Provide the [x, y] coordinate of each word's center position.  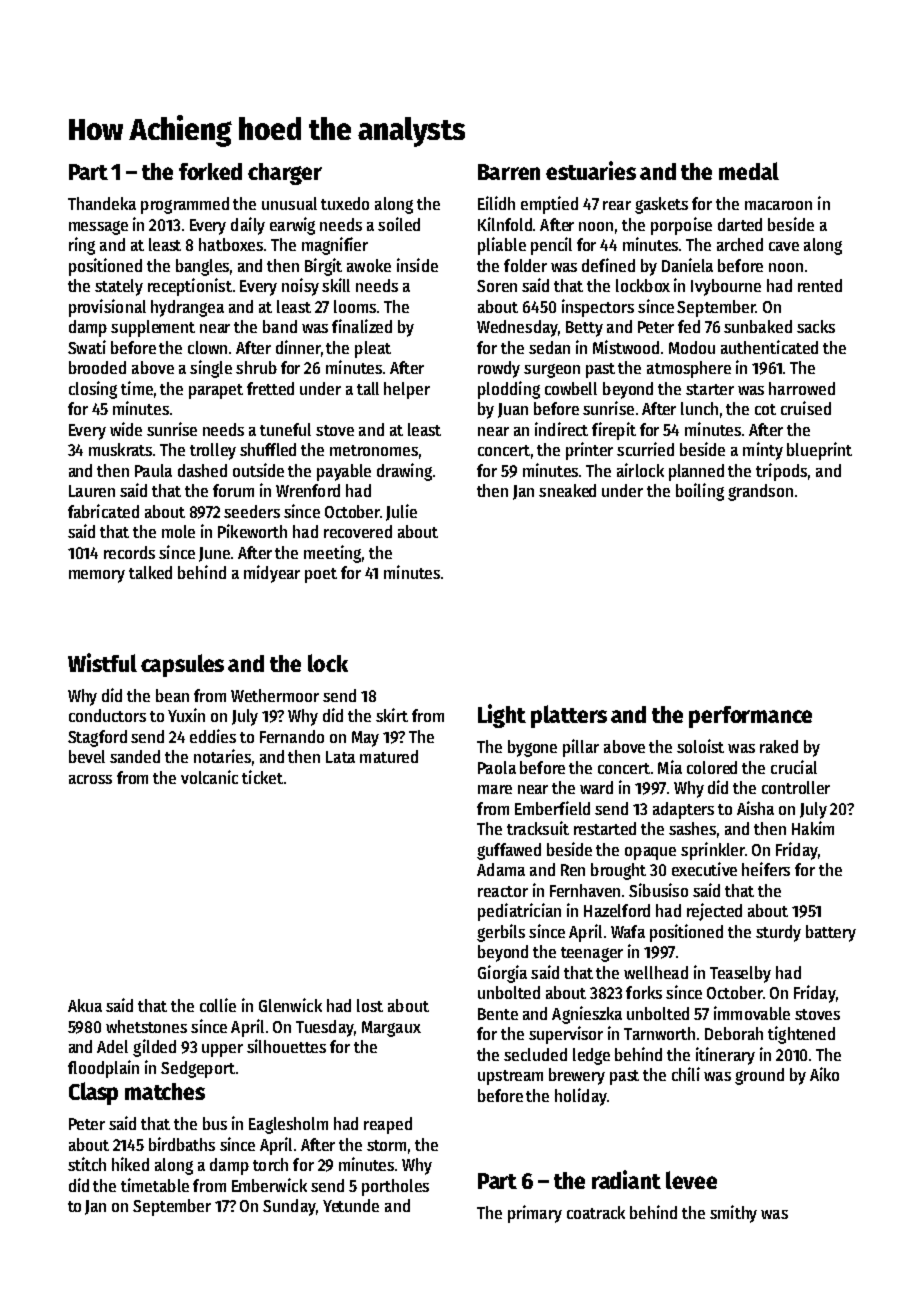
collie [218, 1005]
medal [749, 171]
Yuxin [186, 715]
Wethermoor [275, 695]
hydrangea [187, 308]
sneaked [567, 490]
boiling [700, 492]
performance [750, 717]
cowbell [571, 388]
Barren [509, 172]
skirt [392, 715]
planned [696, 472]
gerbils [501, 933]
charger [285, 174]
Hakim [813, 828]
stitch [87, 1164]
